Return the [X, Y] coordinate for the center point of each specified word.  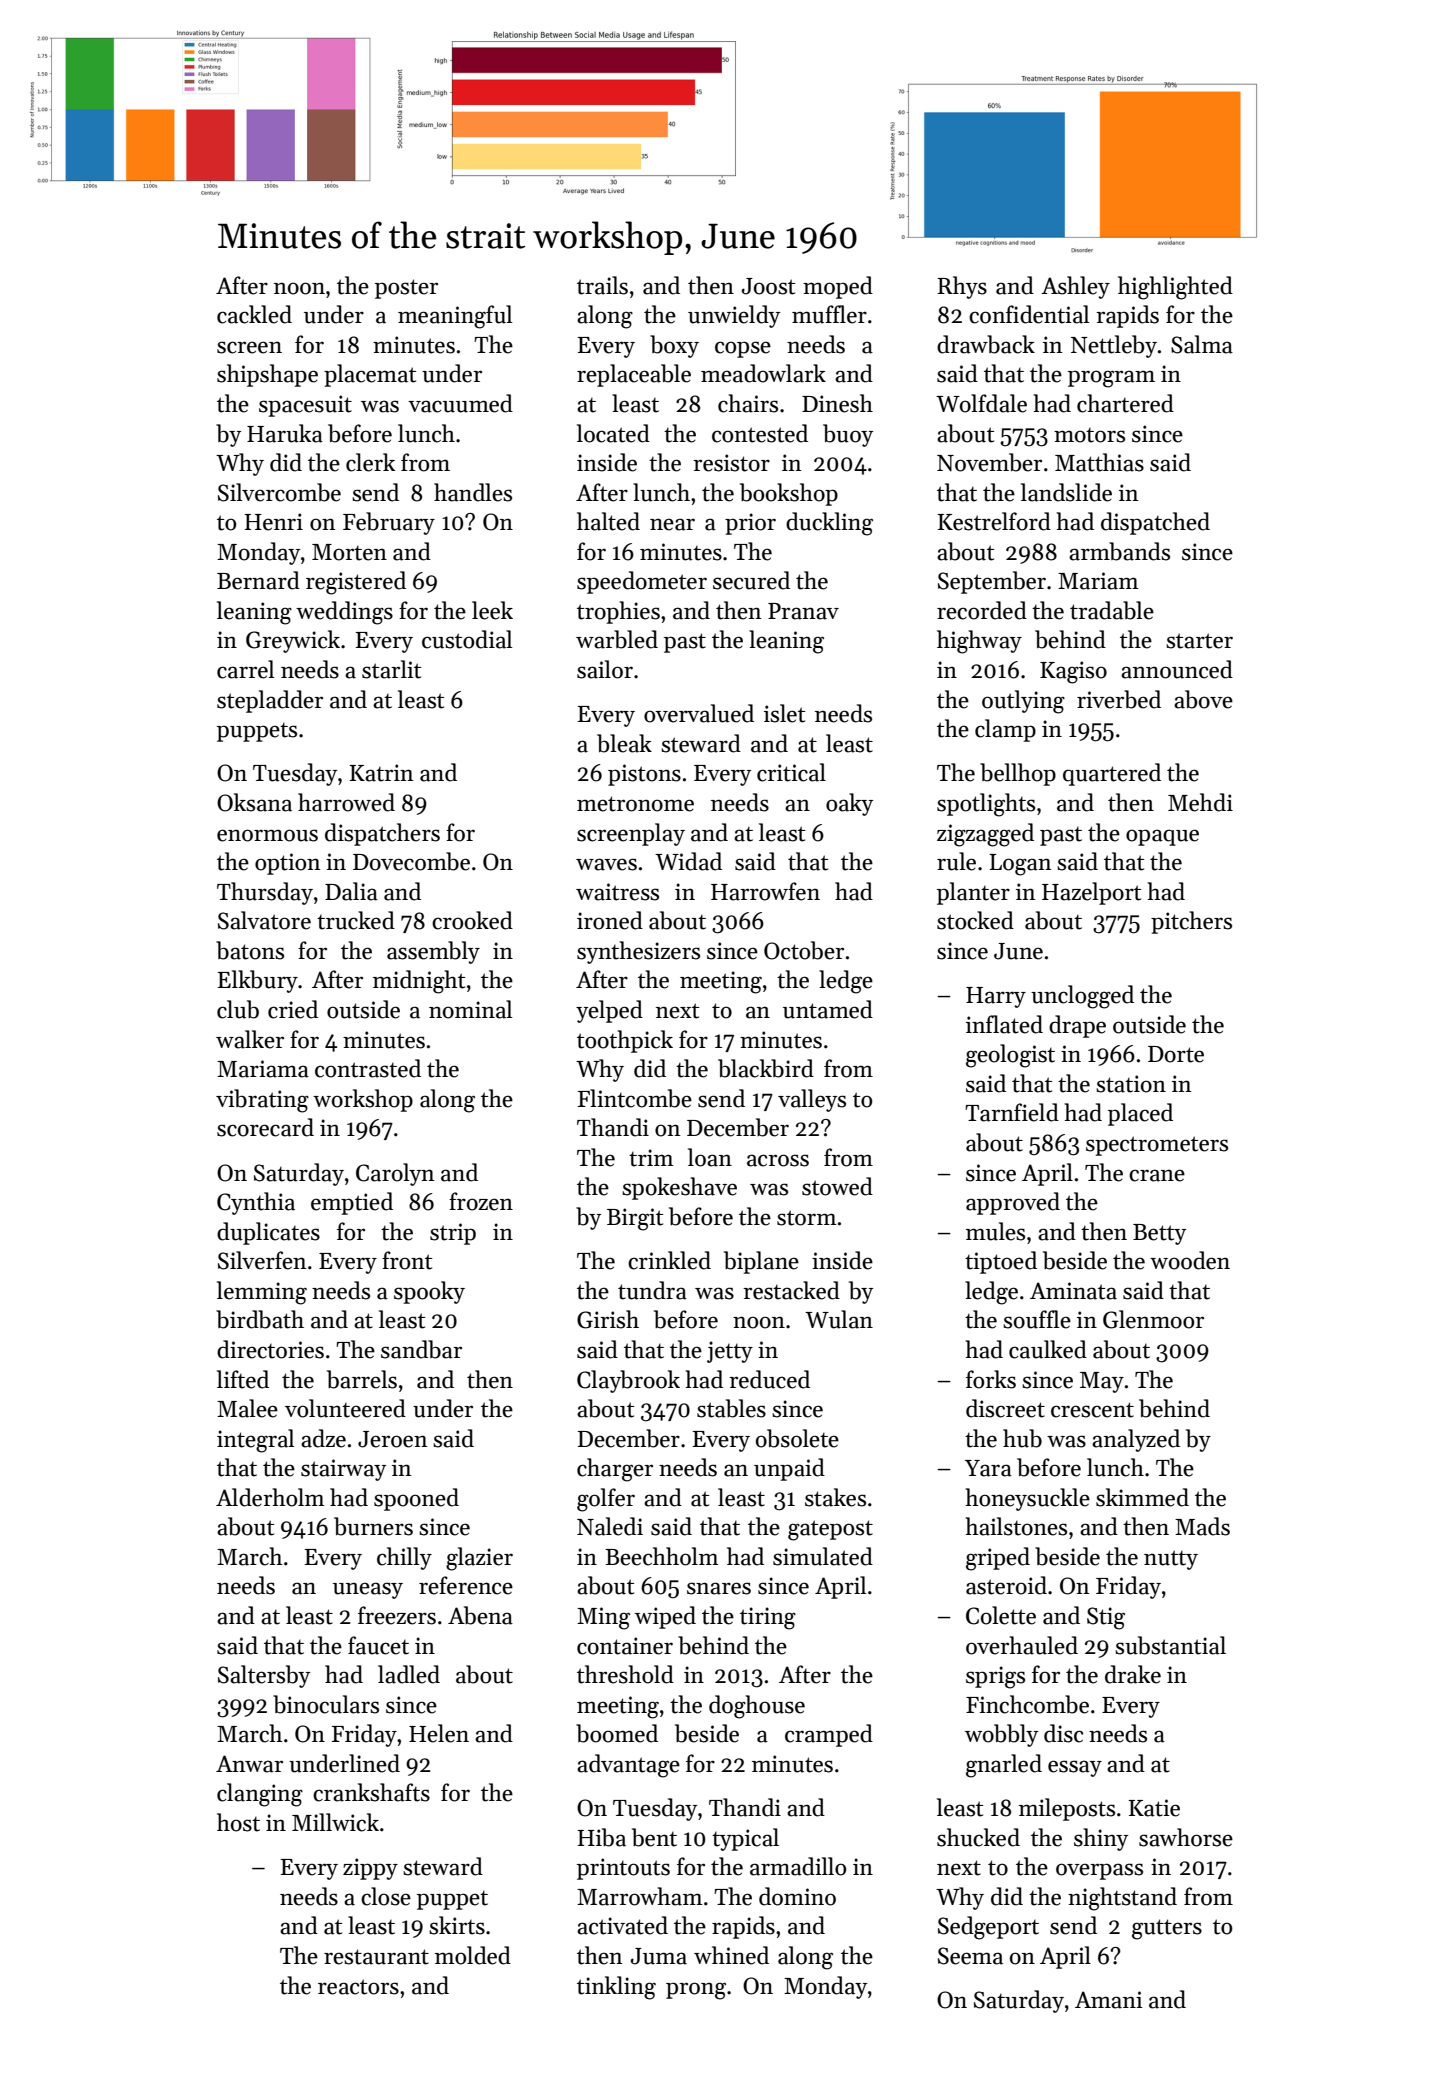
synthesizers [638, 952]
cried [293, 1009]
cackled [254, 314]
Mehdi [1200, 802]
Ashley [1075, 287]
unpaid [789, 1469]
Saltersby [264, 1676]
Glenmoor [1153, 1319]
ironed [610, 920]
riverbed [1119, 699]
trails [602, 285]
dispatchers [382, 834]
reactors [358, 1987]
